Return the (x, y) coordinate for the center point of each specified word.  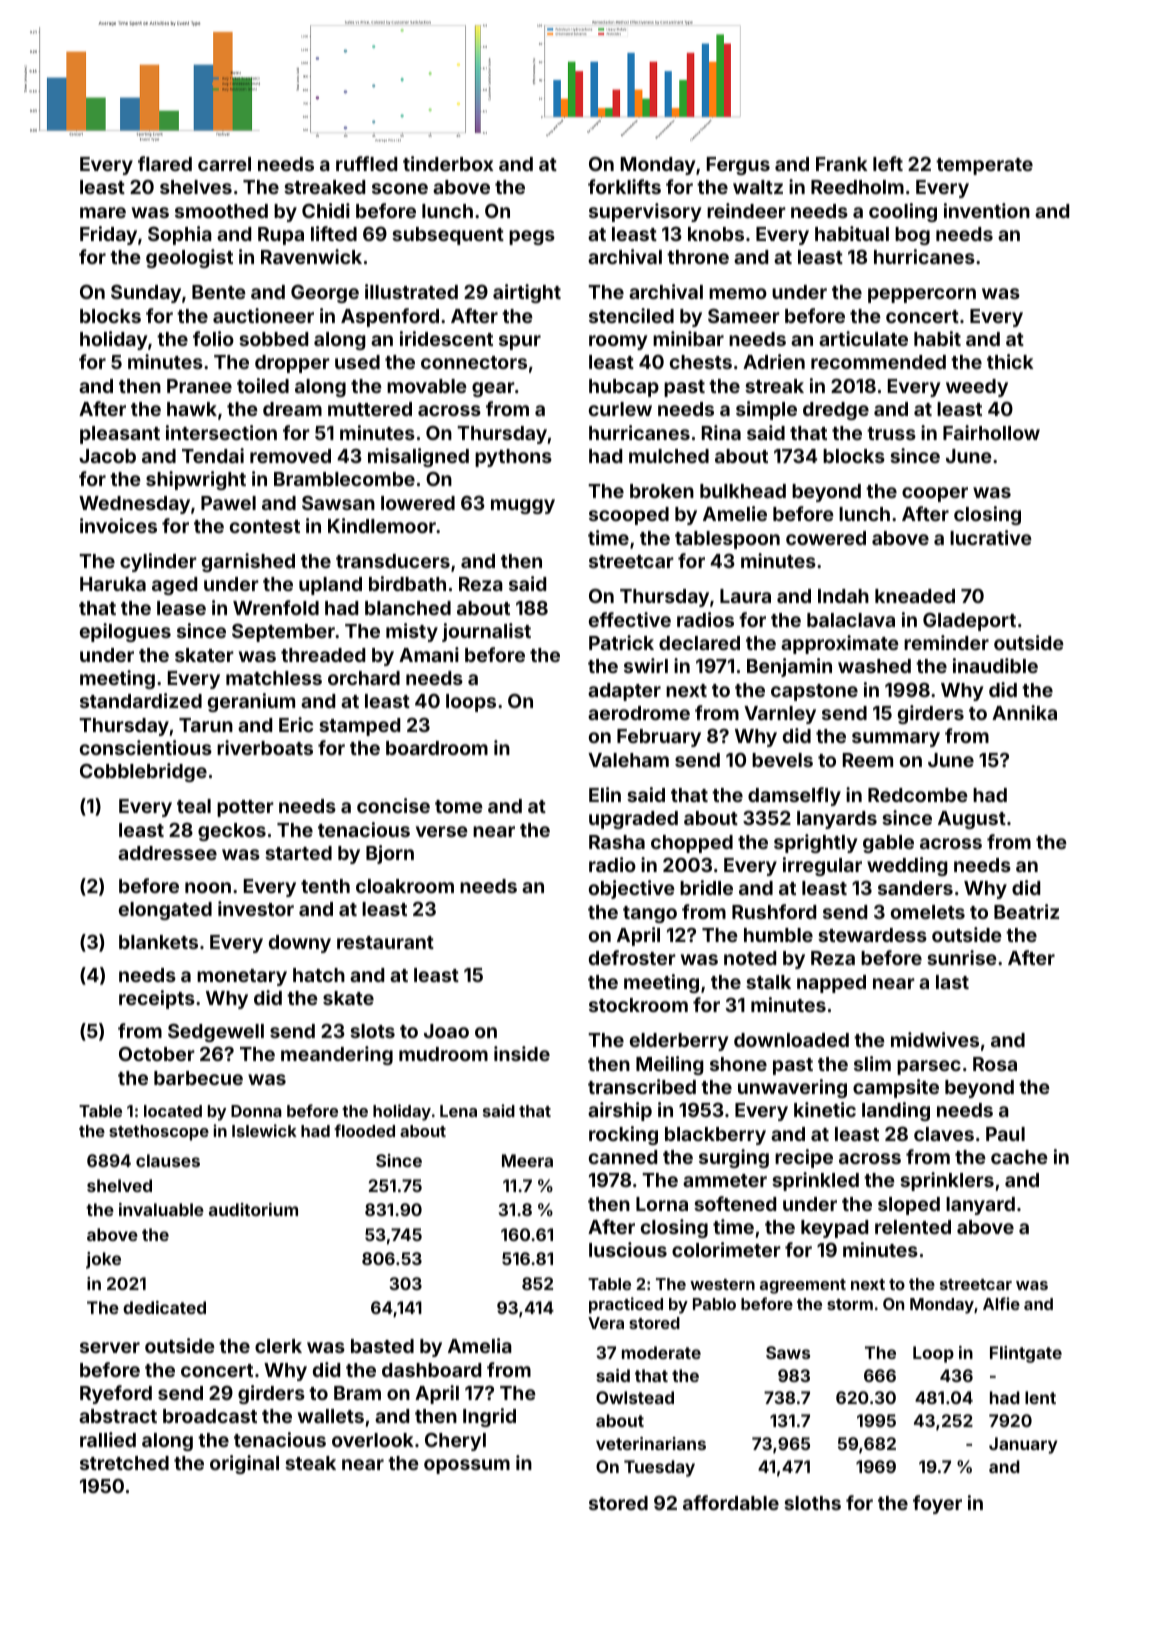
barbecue (198, 1078)
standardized (141, 700)
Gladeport (969, 622)
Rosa (995, 1064)
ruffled (366, 163)
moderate (661, 1352)
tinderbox (448, 163)
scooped (629, 516)
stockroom (638, 1005)
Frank (842, 164)
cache (1019, 1157)
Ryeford (116, 1394)
